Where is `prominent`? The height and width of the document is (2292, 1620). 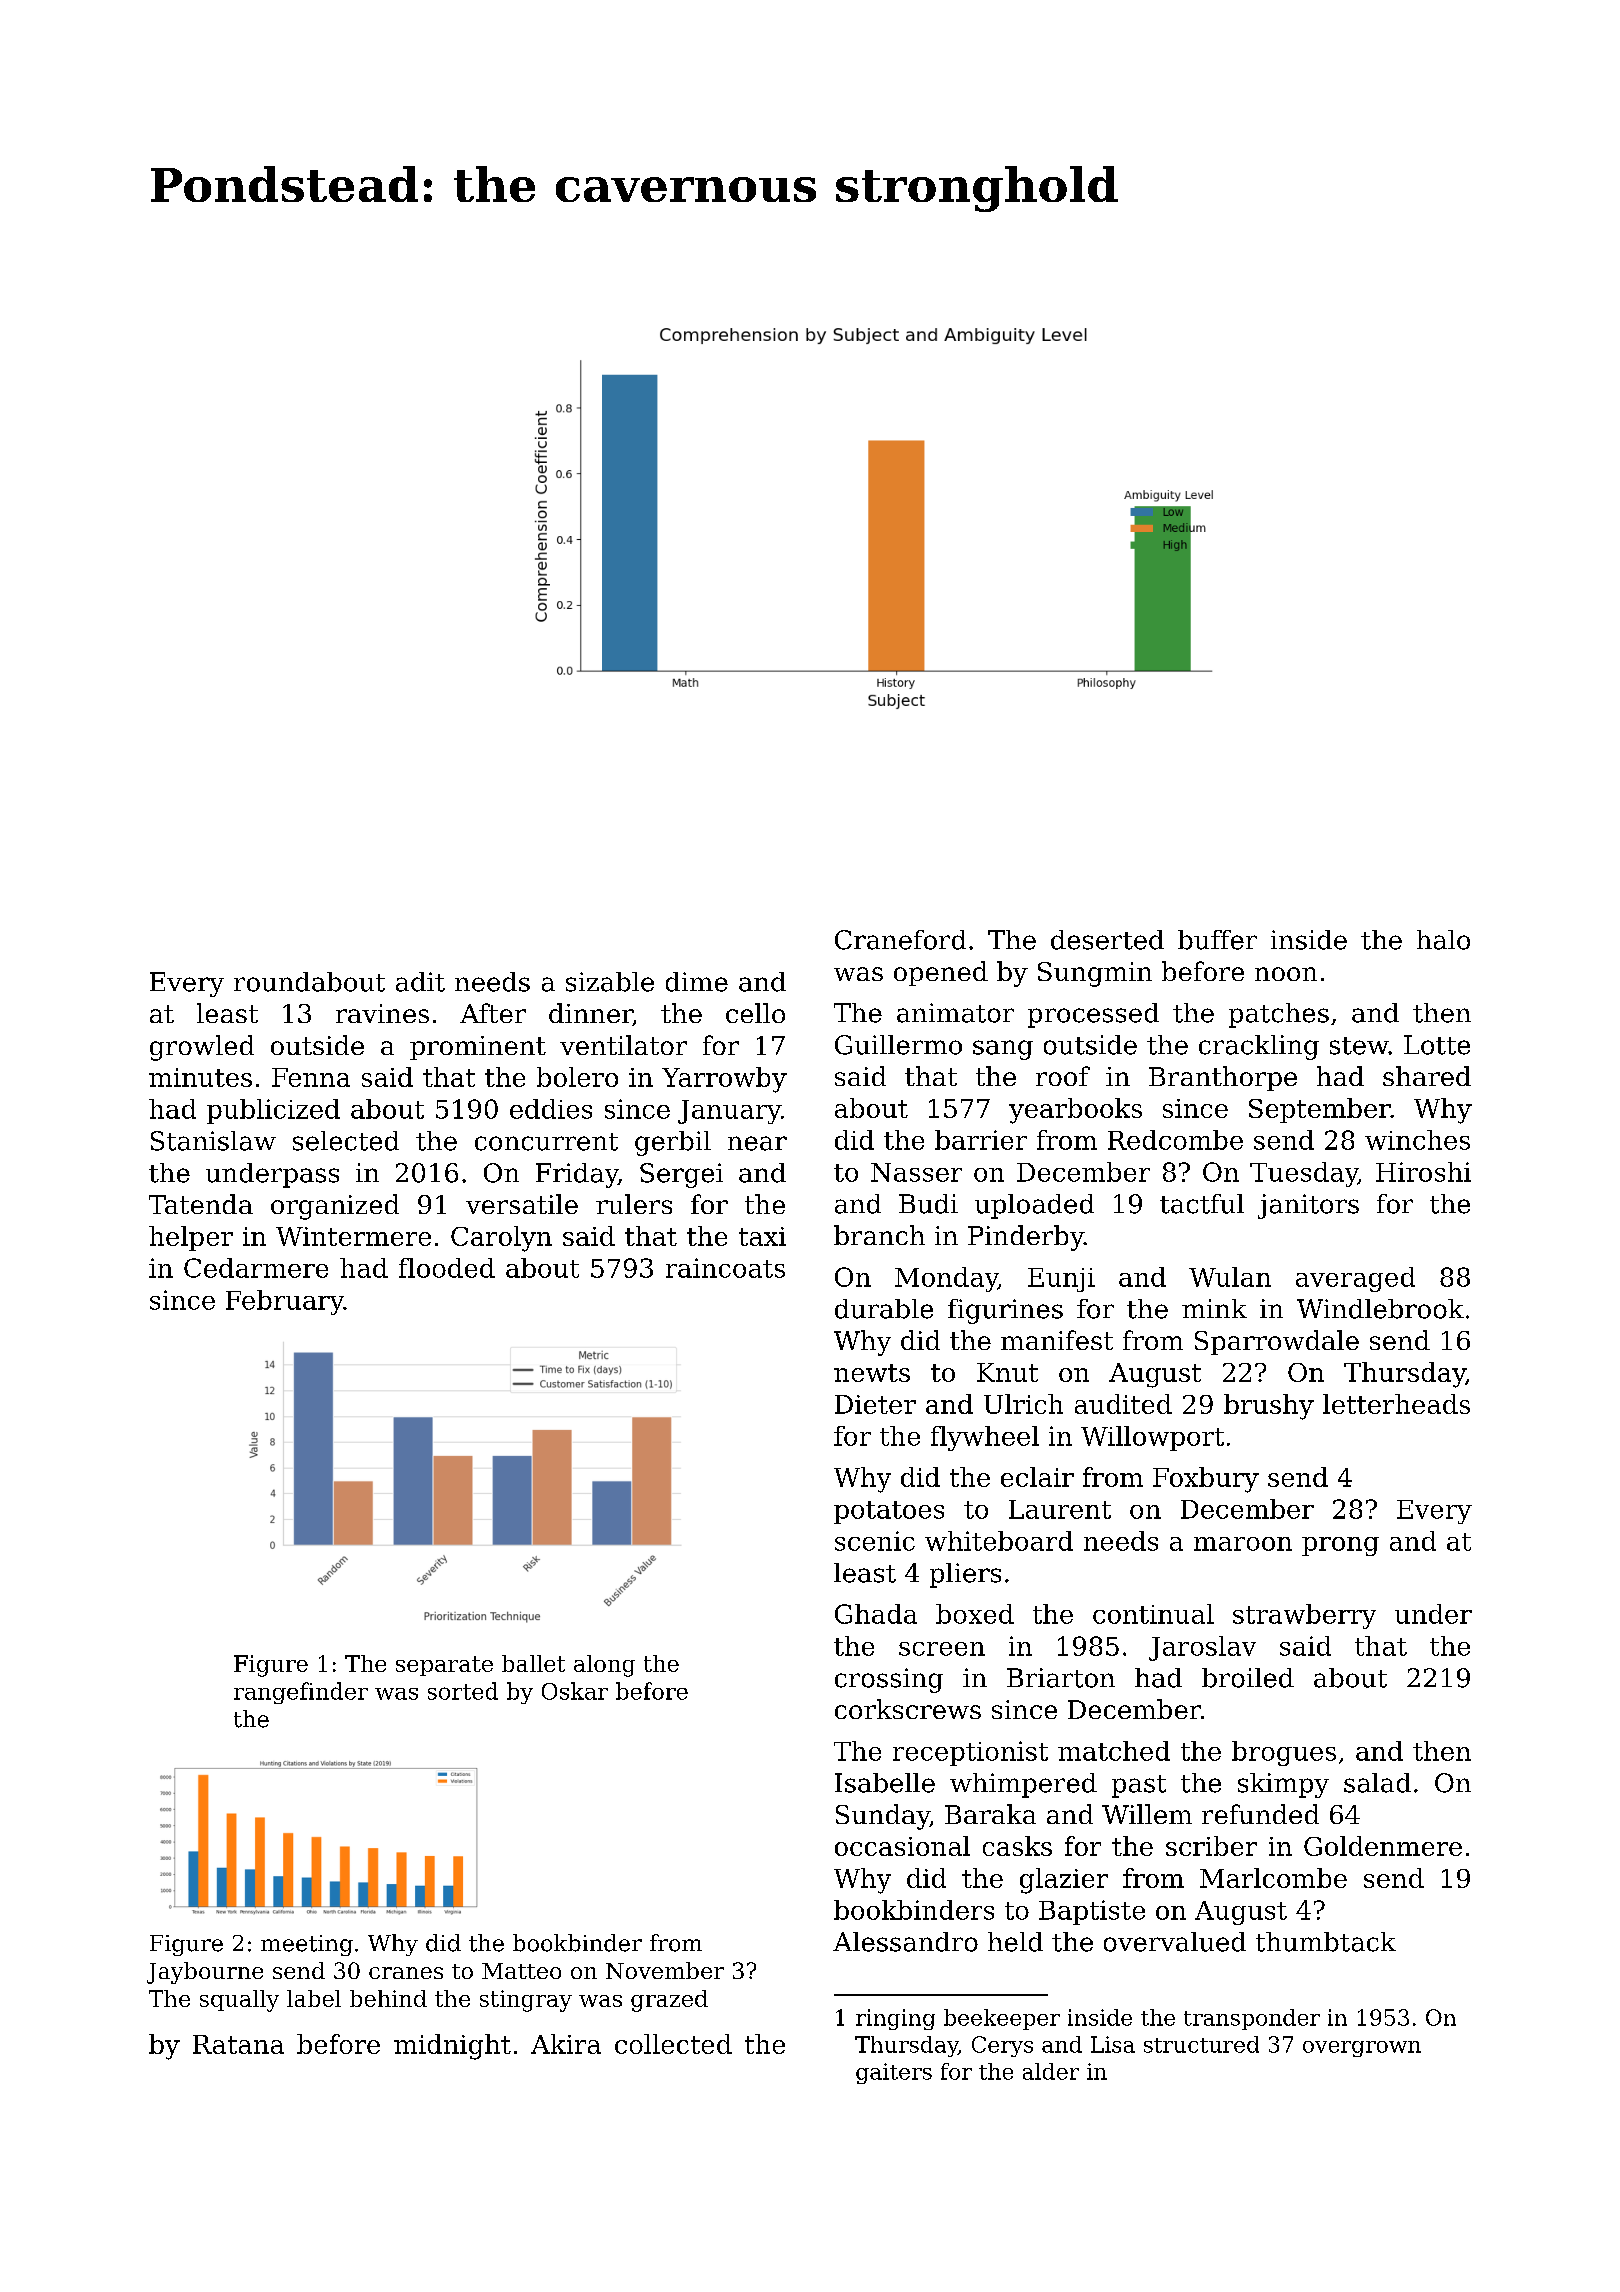
prominent is located at coordinates (478, 1048).
